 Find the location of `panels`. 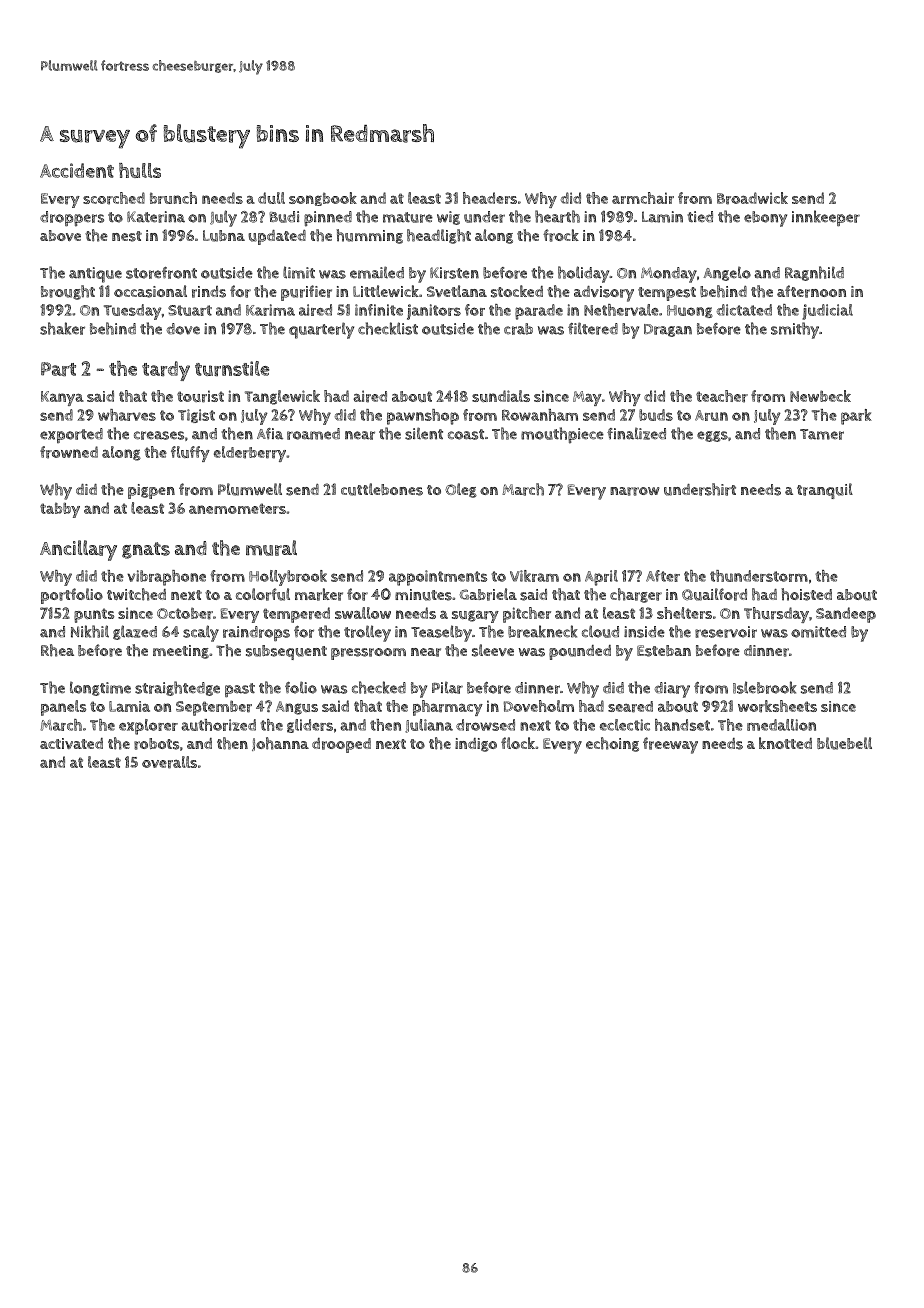

panels is located at coordinates (63, 708).
